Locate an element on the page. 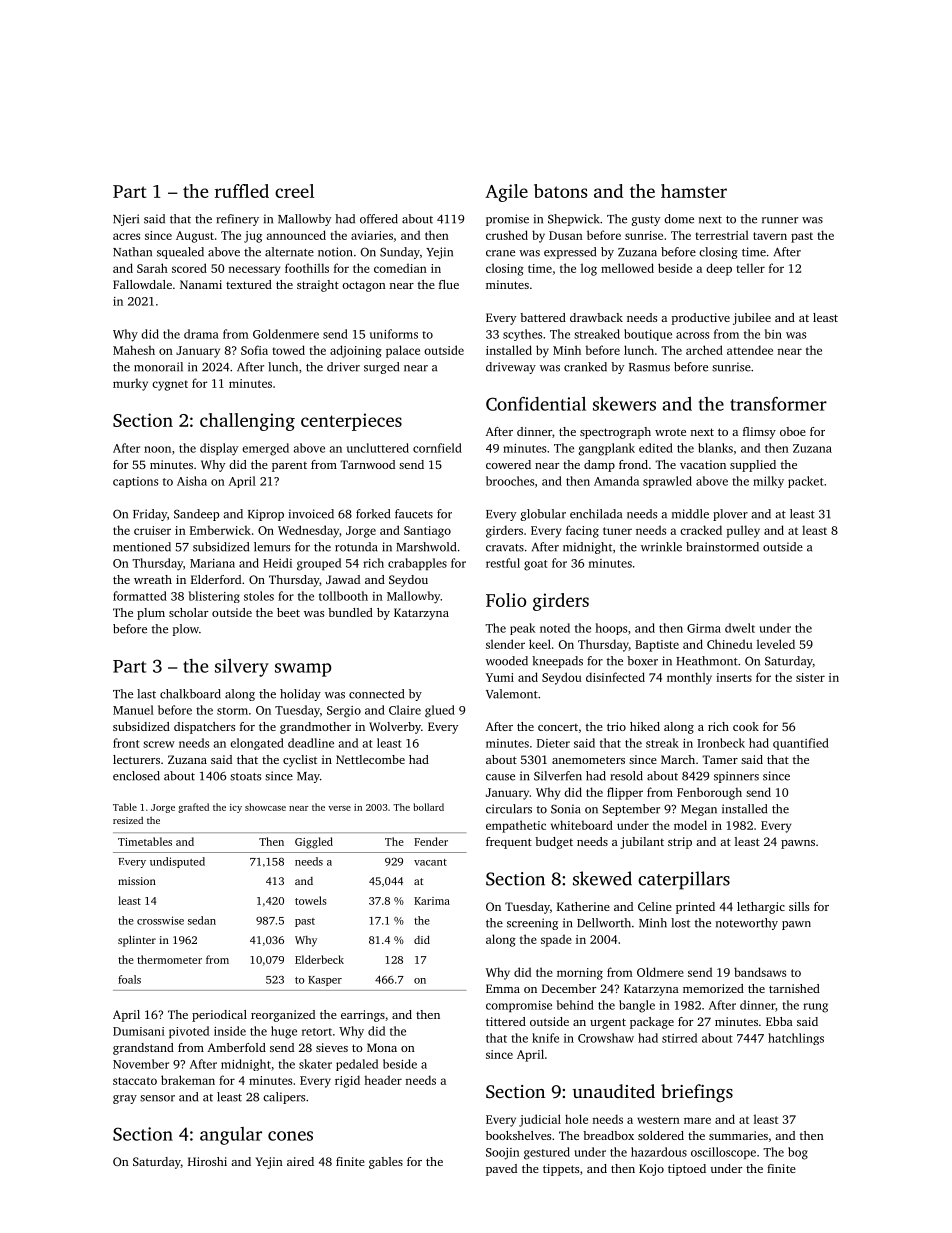  Ironbeck is located at coordinates (721, 743).
